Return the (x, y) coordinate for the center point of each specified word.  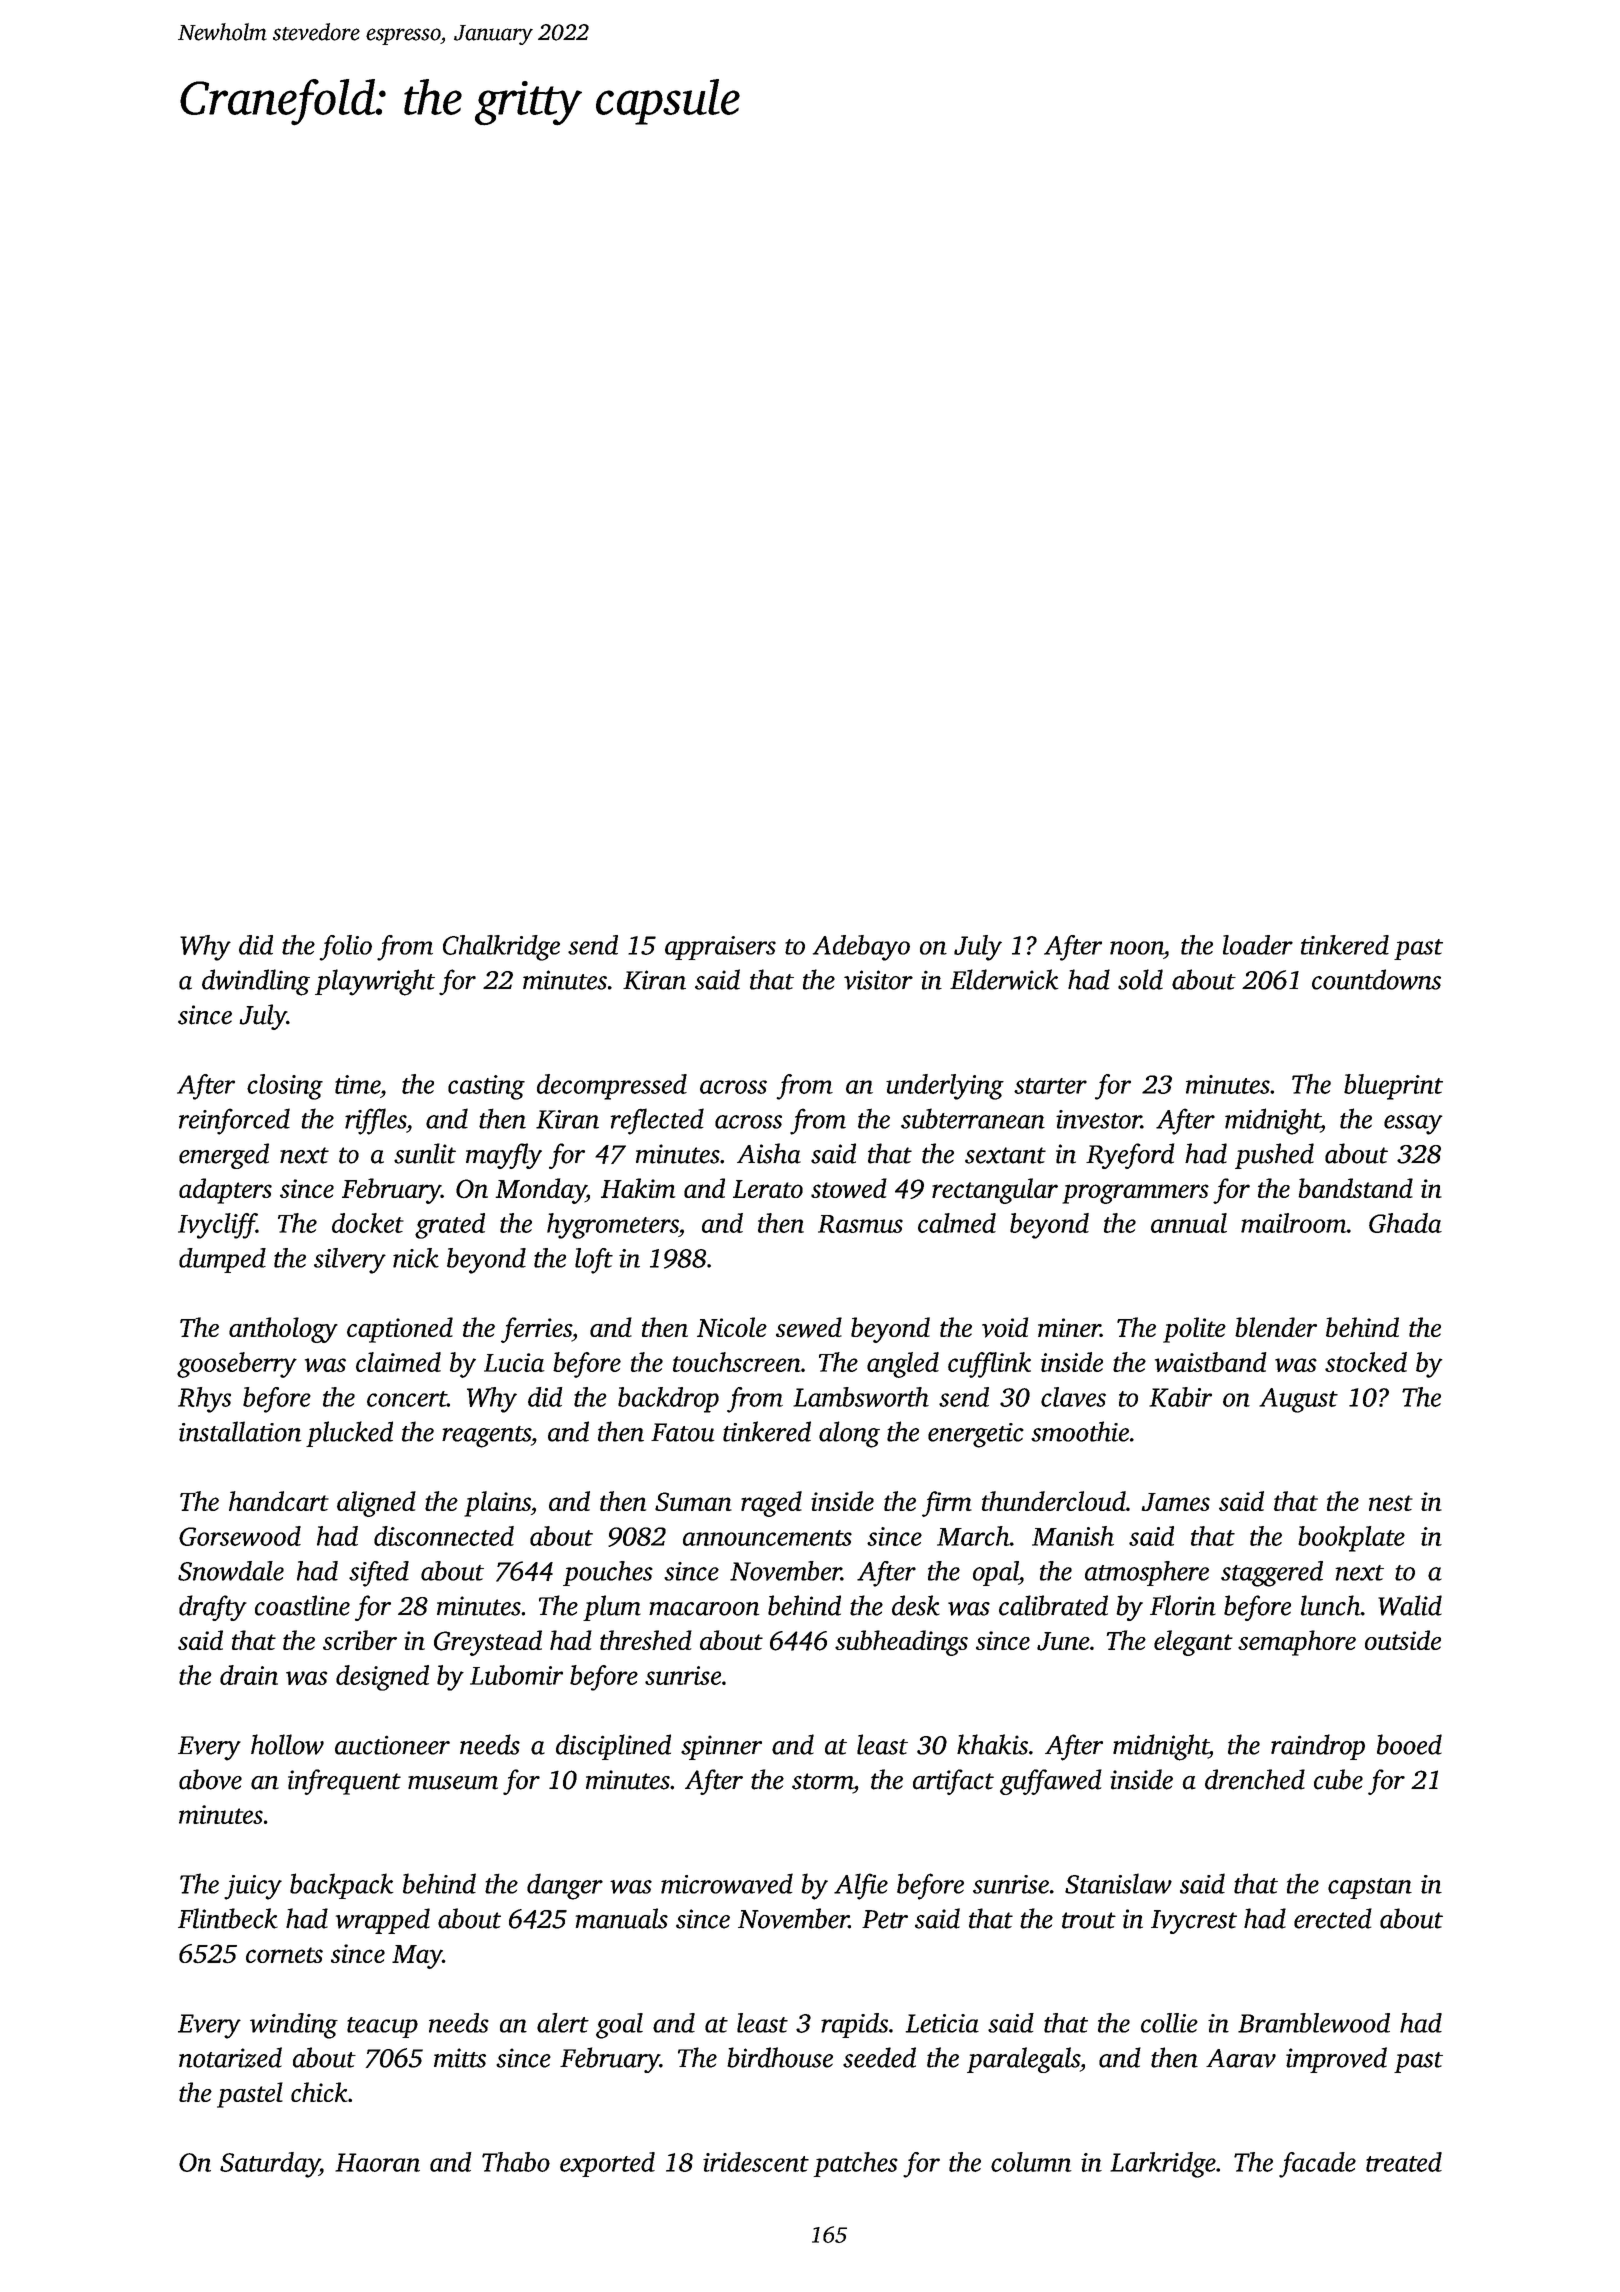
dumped (222, 1260)
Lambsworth (861, 1397)
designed (382, 1678)
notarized (230, 2057)
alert (563, 2023)
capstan (1370, 1888)
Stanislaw (1118, 1883)
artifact (953, 1782)
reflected (657, 1121)
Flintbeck (228, 1918)
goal (619, 2026)
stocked (1366, 1362)
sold (1140, 979)
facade (1317, 2165)
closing (285, 1087)
